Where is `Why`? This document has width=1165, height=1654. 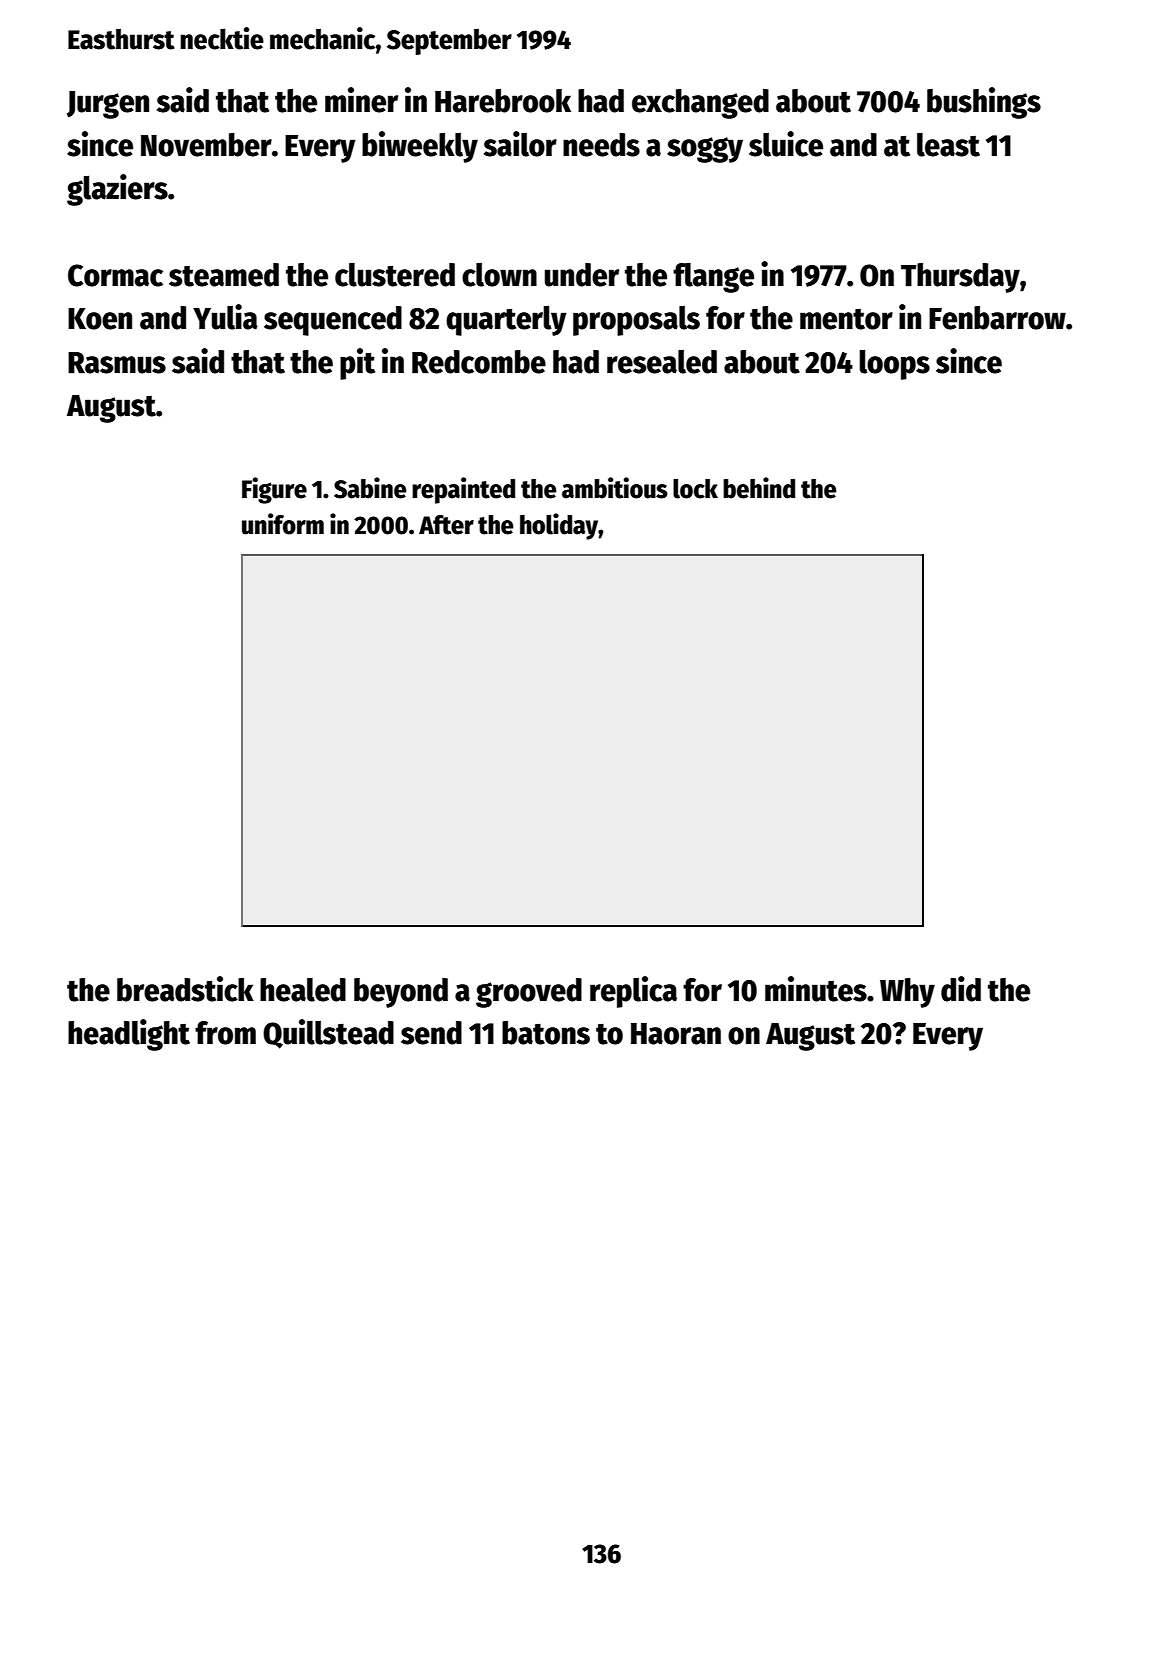
Why is located at coordinates (907, 993).
